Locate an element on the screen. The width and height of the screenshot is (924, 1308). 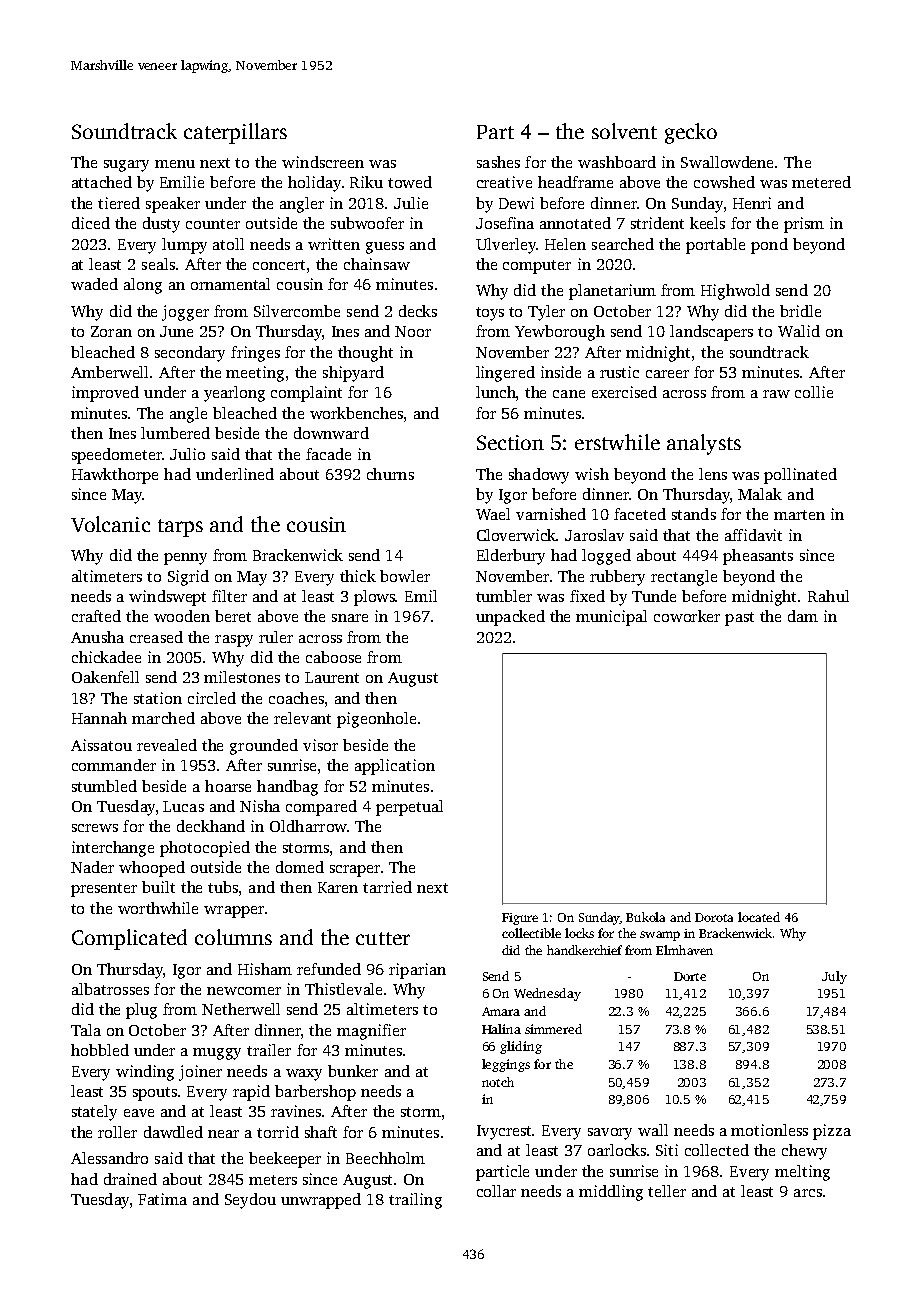
Hannah is located at coordinates (99, 718).
